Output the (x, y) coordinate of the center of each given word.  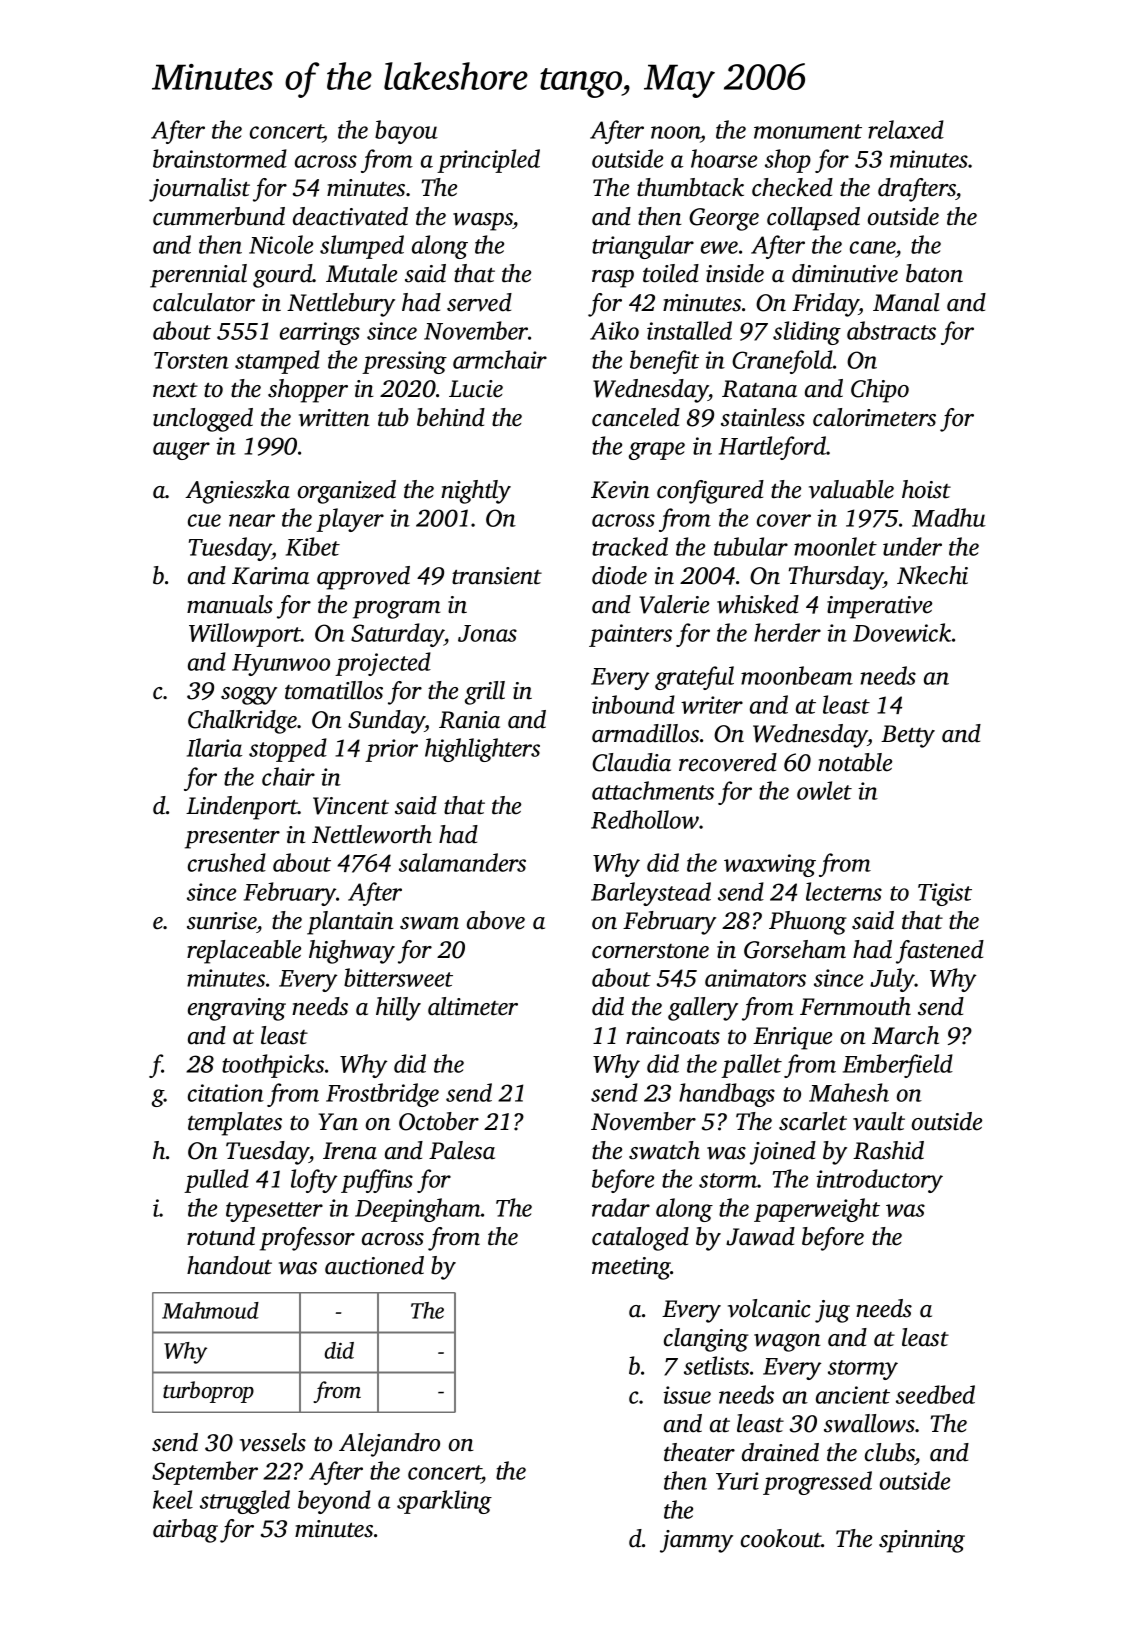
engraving (237, 1009)
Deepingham (418, 1210)
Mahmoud (210, 1310)
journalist (199, 190)
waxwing (770, 865)
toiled (671, 273)
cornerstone (650, 951)
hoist (926, 489)
